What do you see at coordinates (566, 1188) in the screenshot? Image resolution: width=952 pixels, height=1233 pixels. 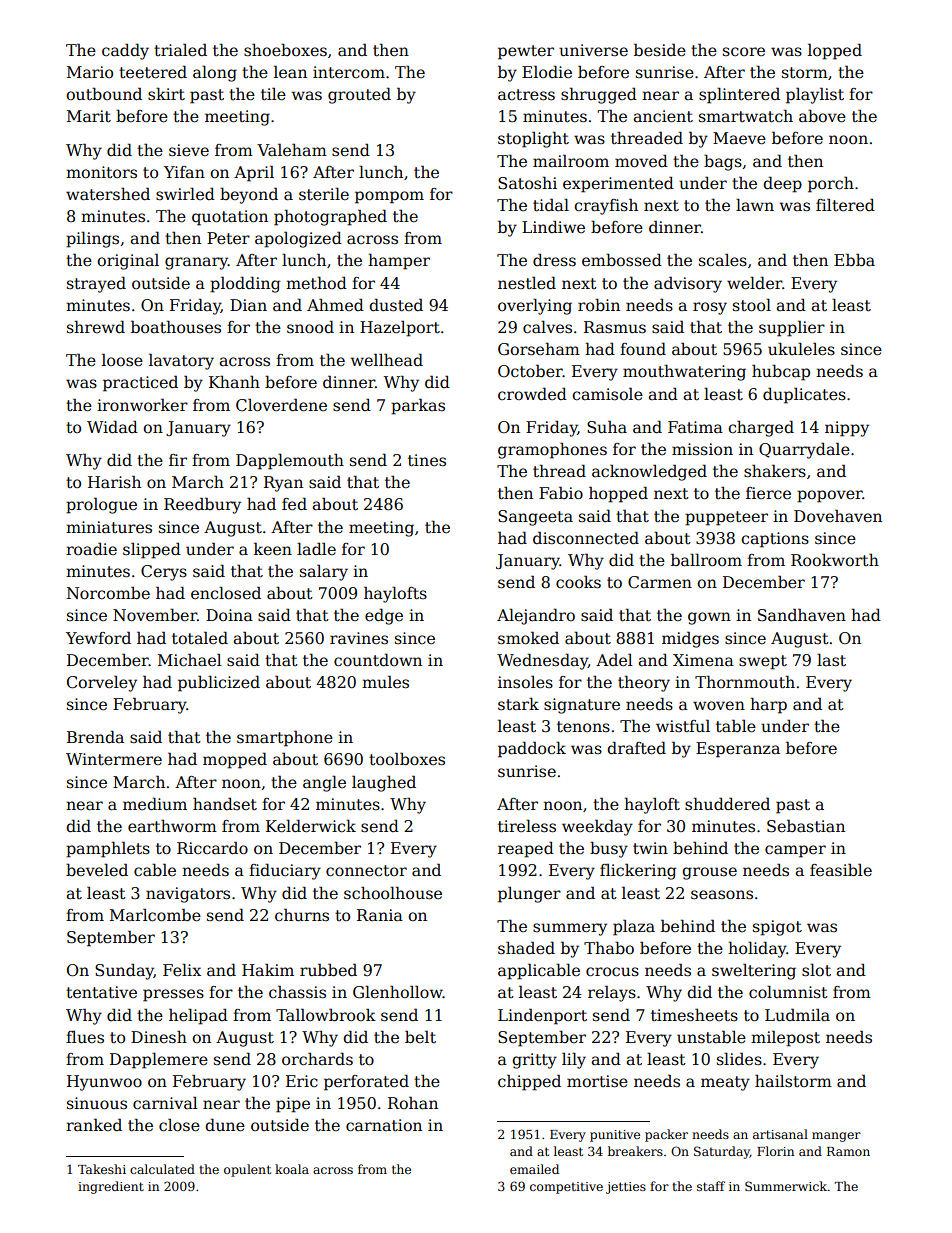 I see `competitive` at bounding box center [566, 1188].
